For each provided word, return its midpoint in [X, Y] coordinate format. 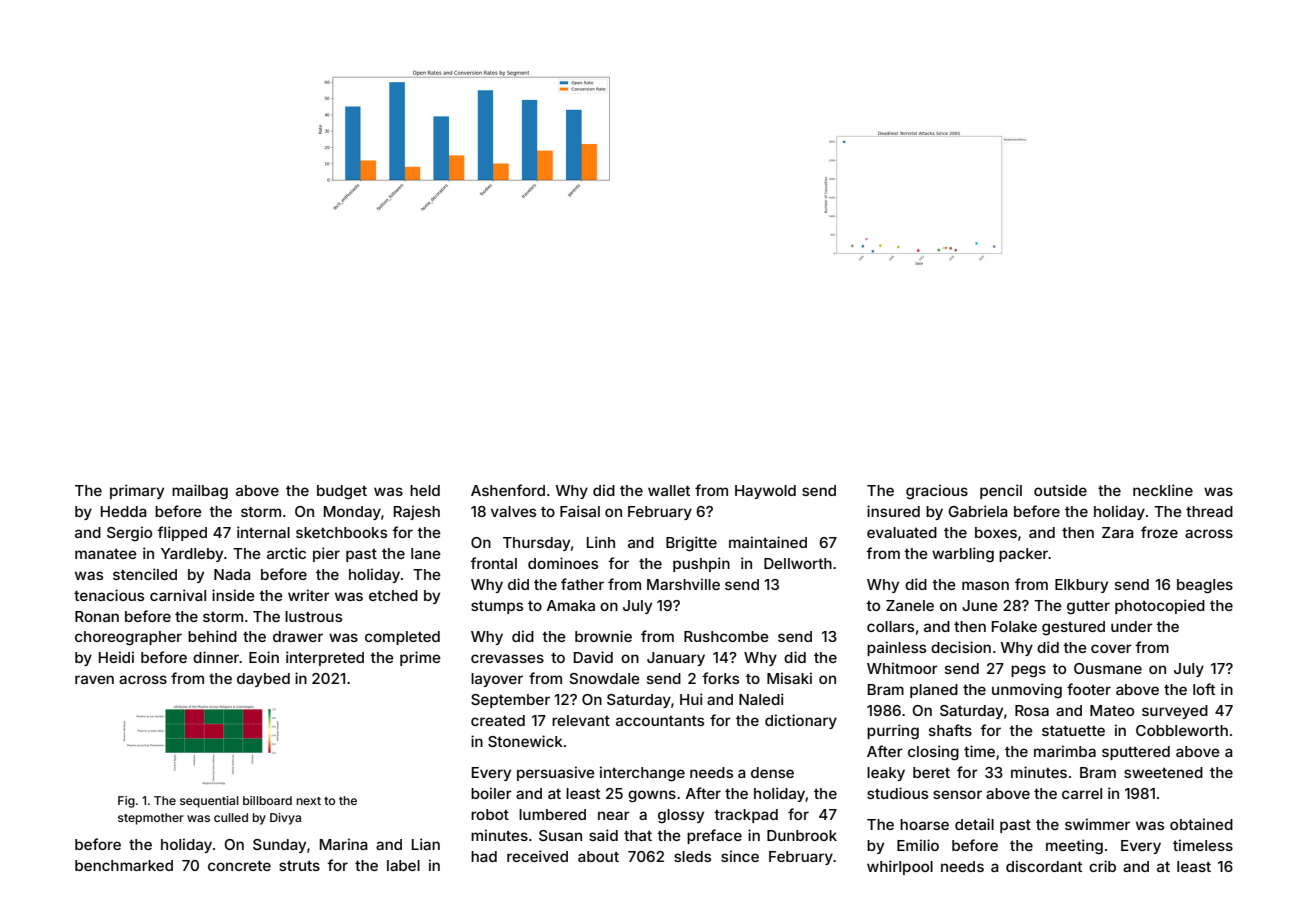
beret [931, 772]
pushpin [701, 564]
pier [326, 554]
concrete [239, 865]
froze [1159, 532]
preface [714, 836]
